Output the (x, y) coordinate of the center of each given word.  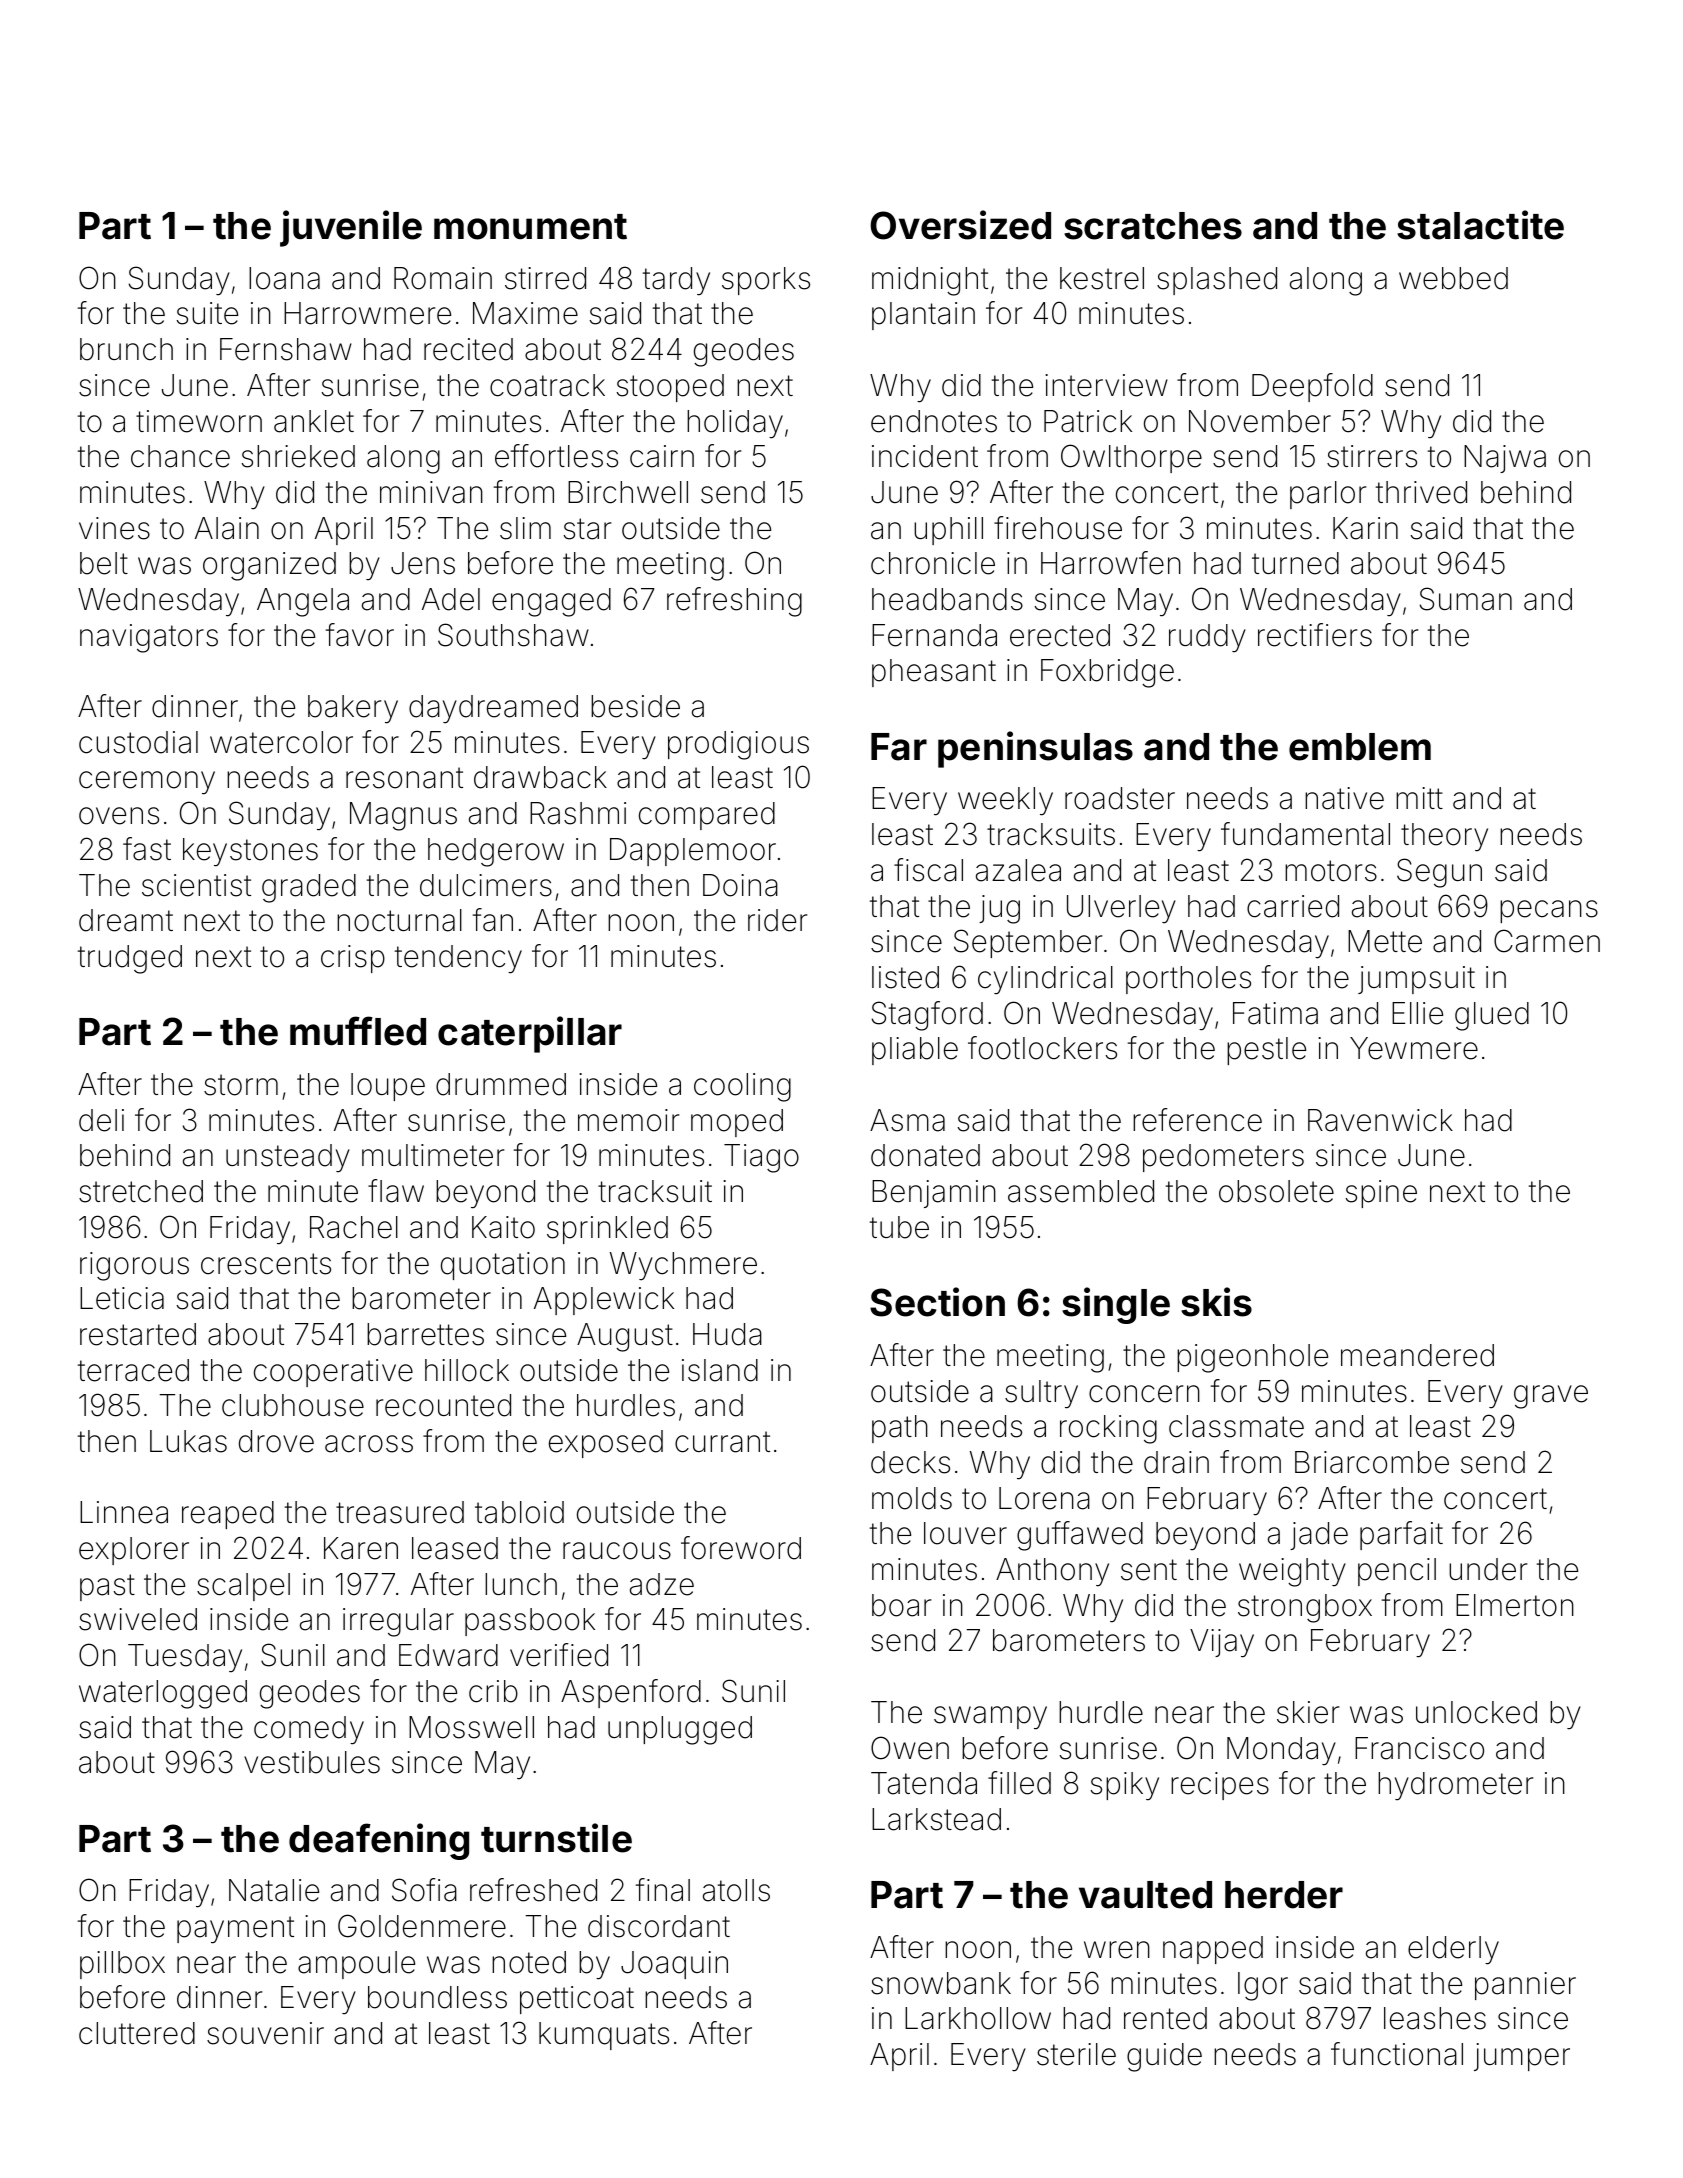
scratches (1153, 226)
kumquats (604, 2036)
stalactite (1480, 225)
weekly (1005, 801)
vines (114, 528)
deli (101, 1120)
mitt (1419, 798)
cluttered (137, 2033)
